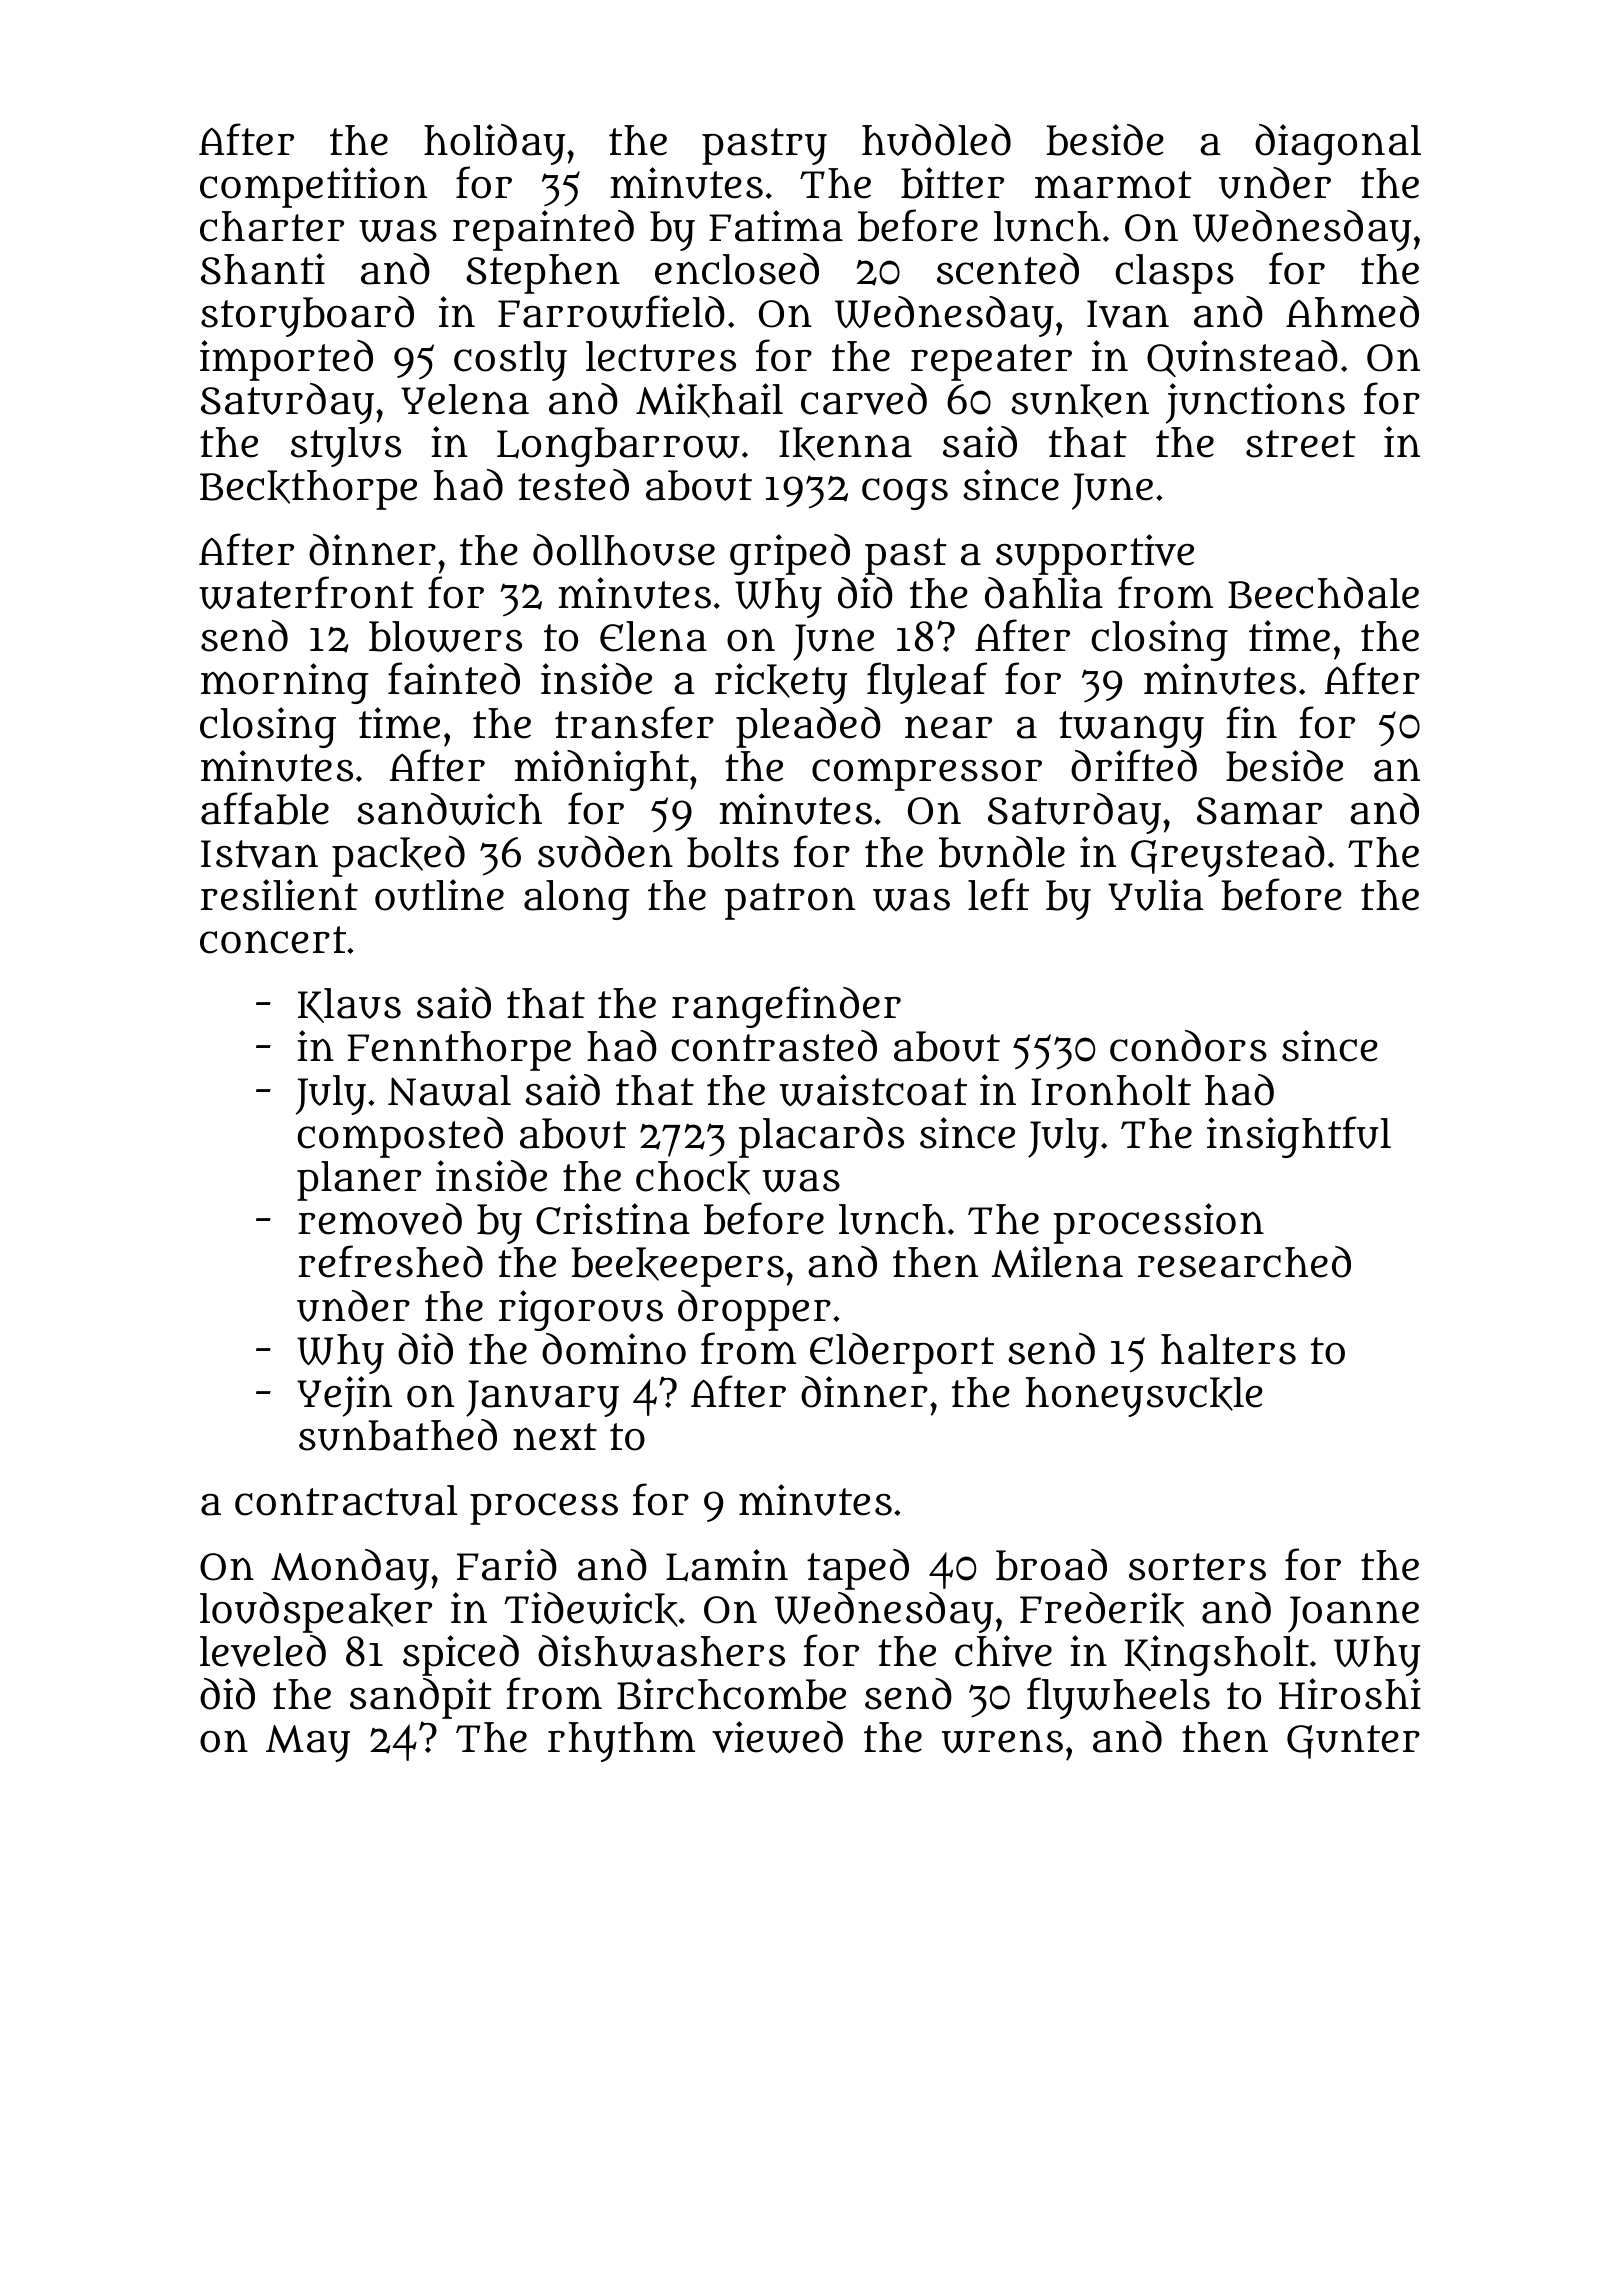 The width and height of the document is (1620, 2292). Describe the element at coordinates (555, 1437) in the document. I see `next` at that location.
